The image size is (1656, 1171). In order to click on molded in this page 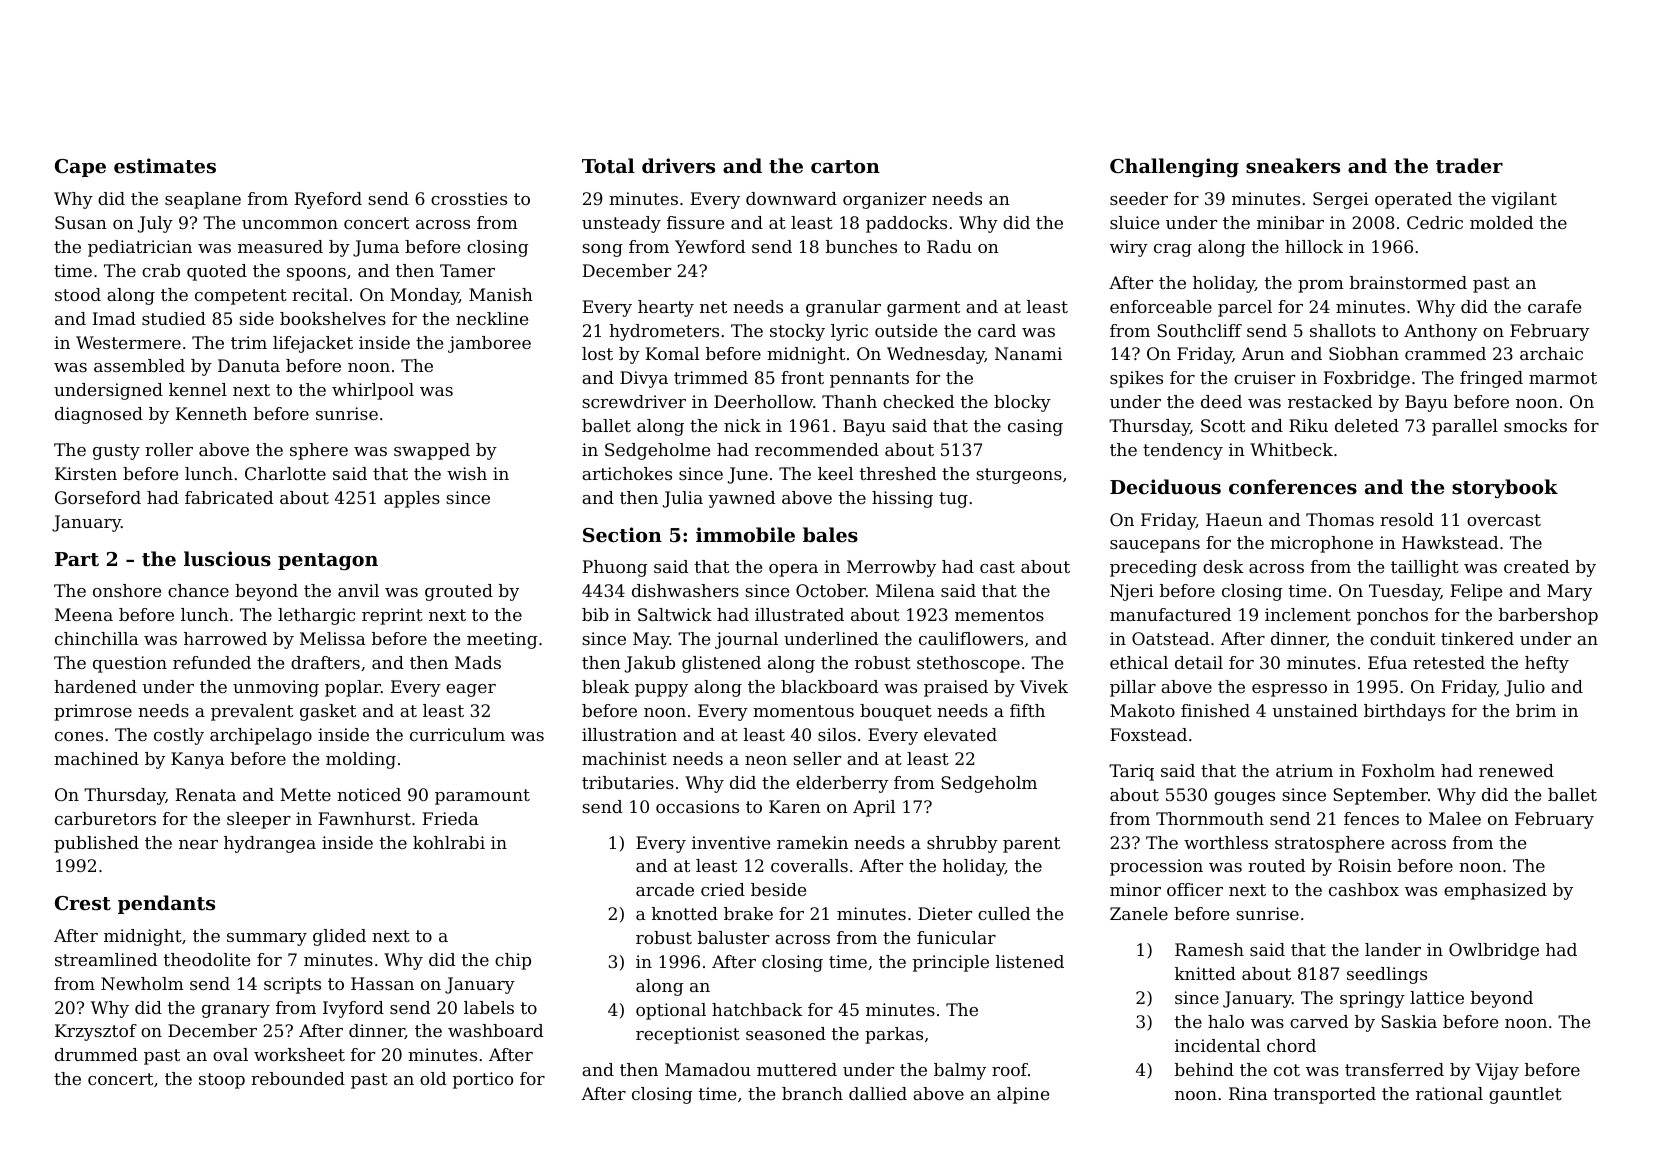, I will do `click(1501, 222)`.
